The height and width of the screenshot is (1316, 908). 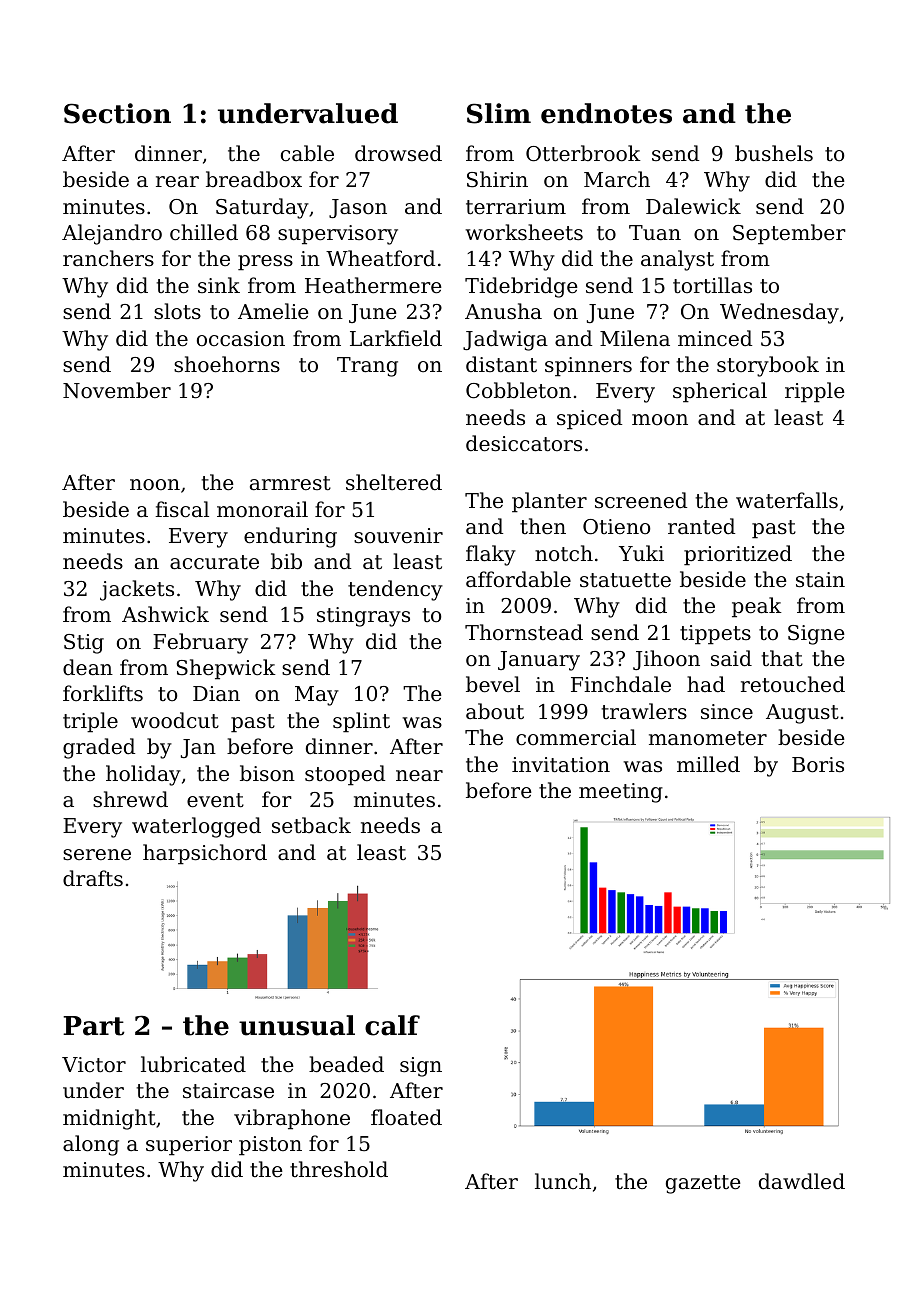 I want to click on dawdled, so click(x=802, y=1181).
